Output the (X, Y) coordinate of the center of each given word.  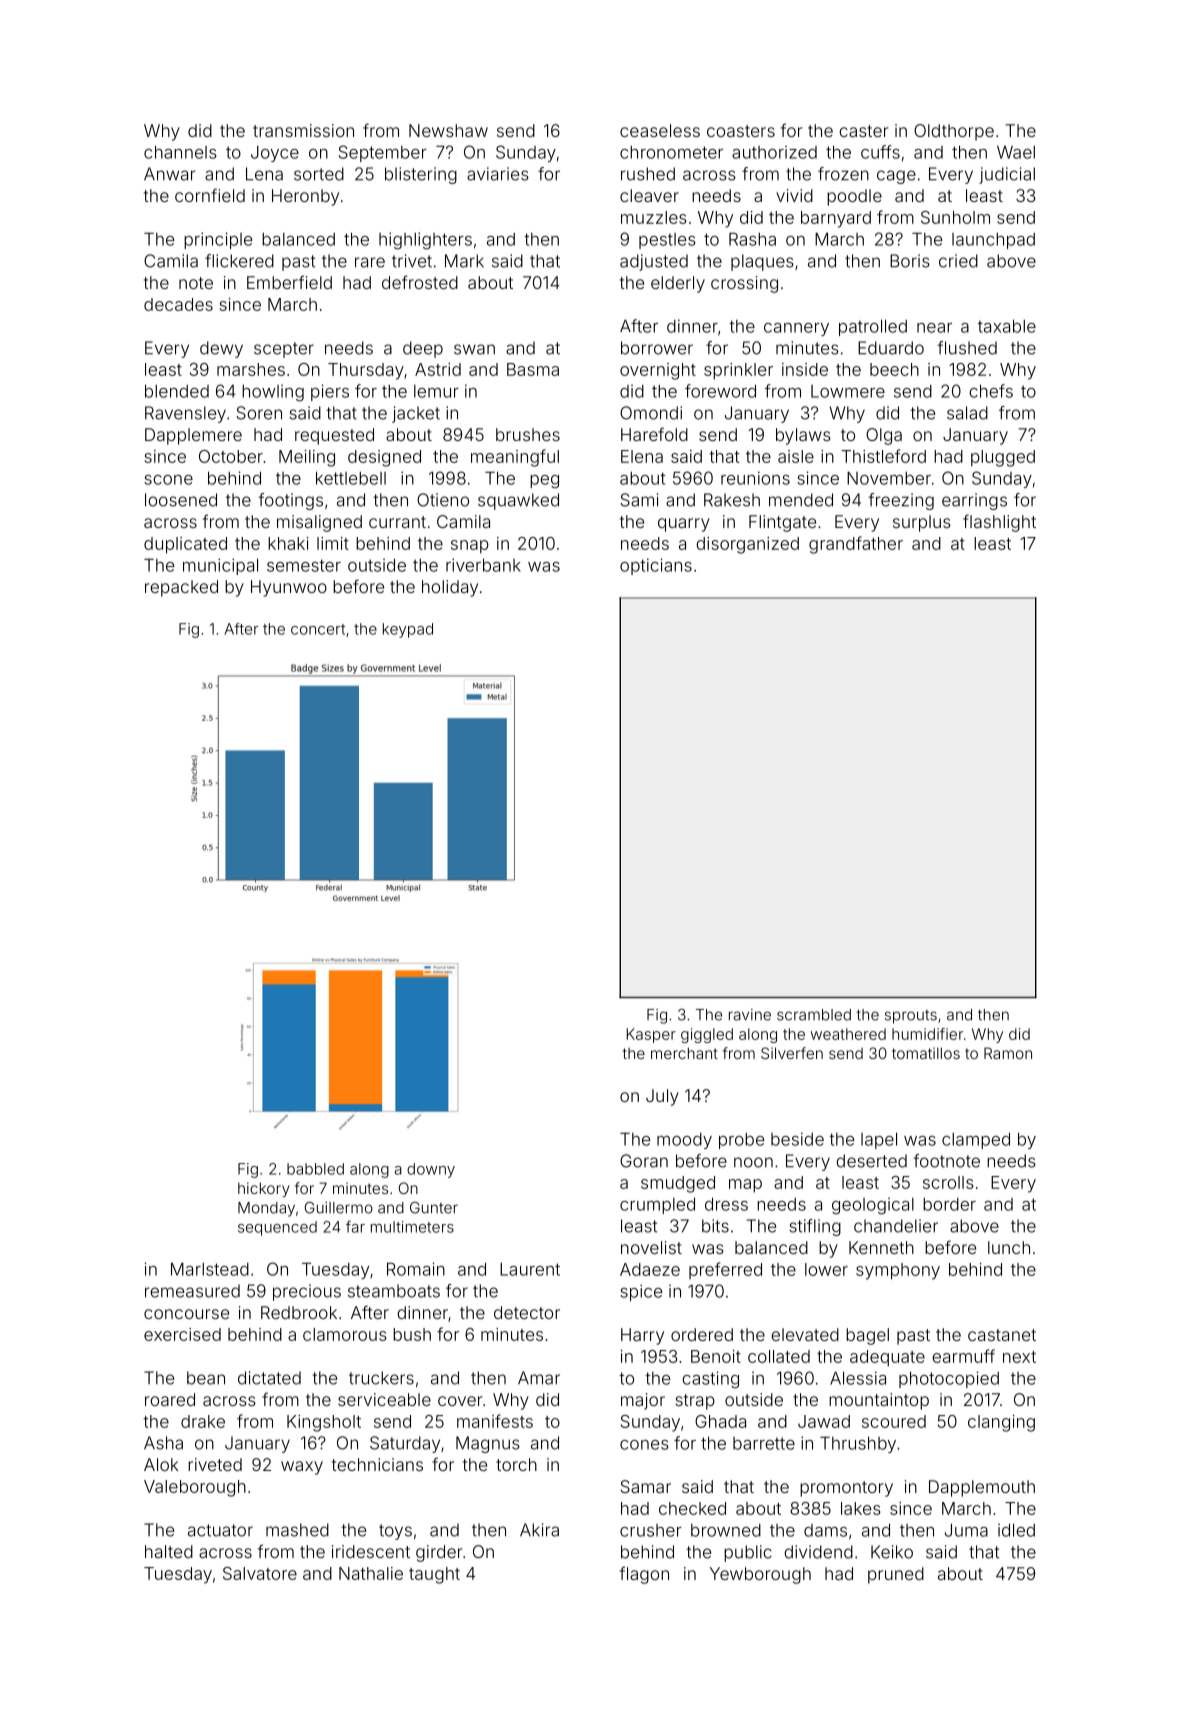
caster (863, 131)
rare (370, 262)
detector (527, 1312)
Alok (161, 1464)
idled (1016, 1530)
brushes (528, 434)
